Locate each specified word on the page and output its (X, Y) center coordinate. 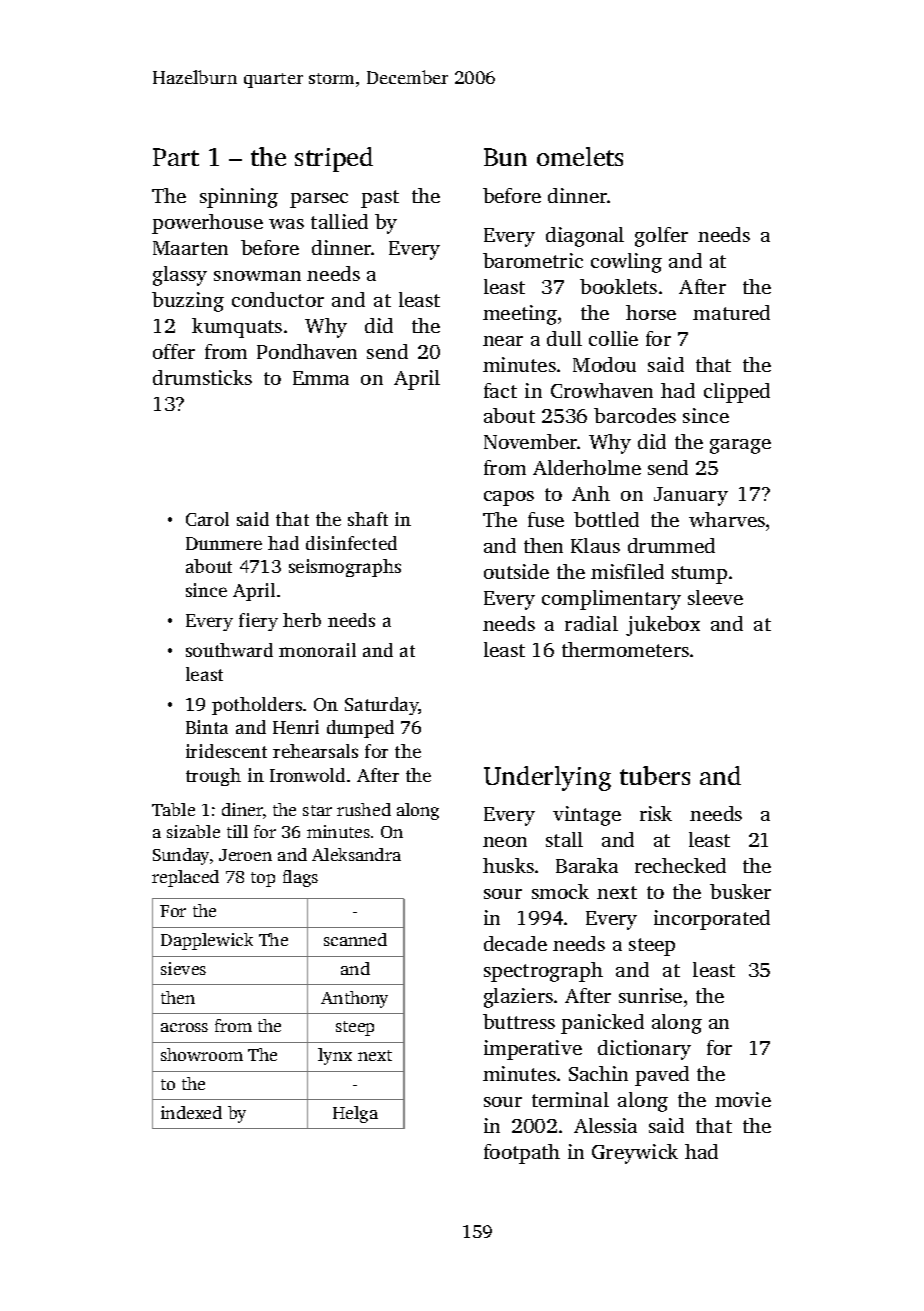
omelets (580, 156)
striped (334, 159)
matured (731, 312)
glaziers (518, 998)
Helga (355, 1114)
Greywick (635, 1154)
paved (662, 1076)
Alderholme (587, 467)
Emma (321, 378)
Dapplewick (207, 941)
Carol (207, 519)
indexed (191, 1112)
